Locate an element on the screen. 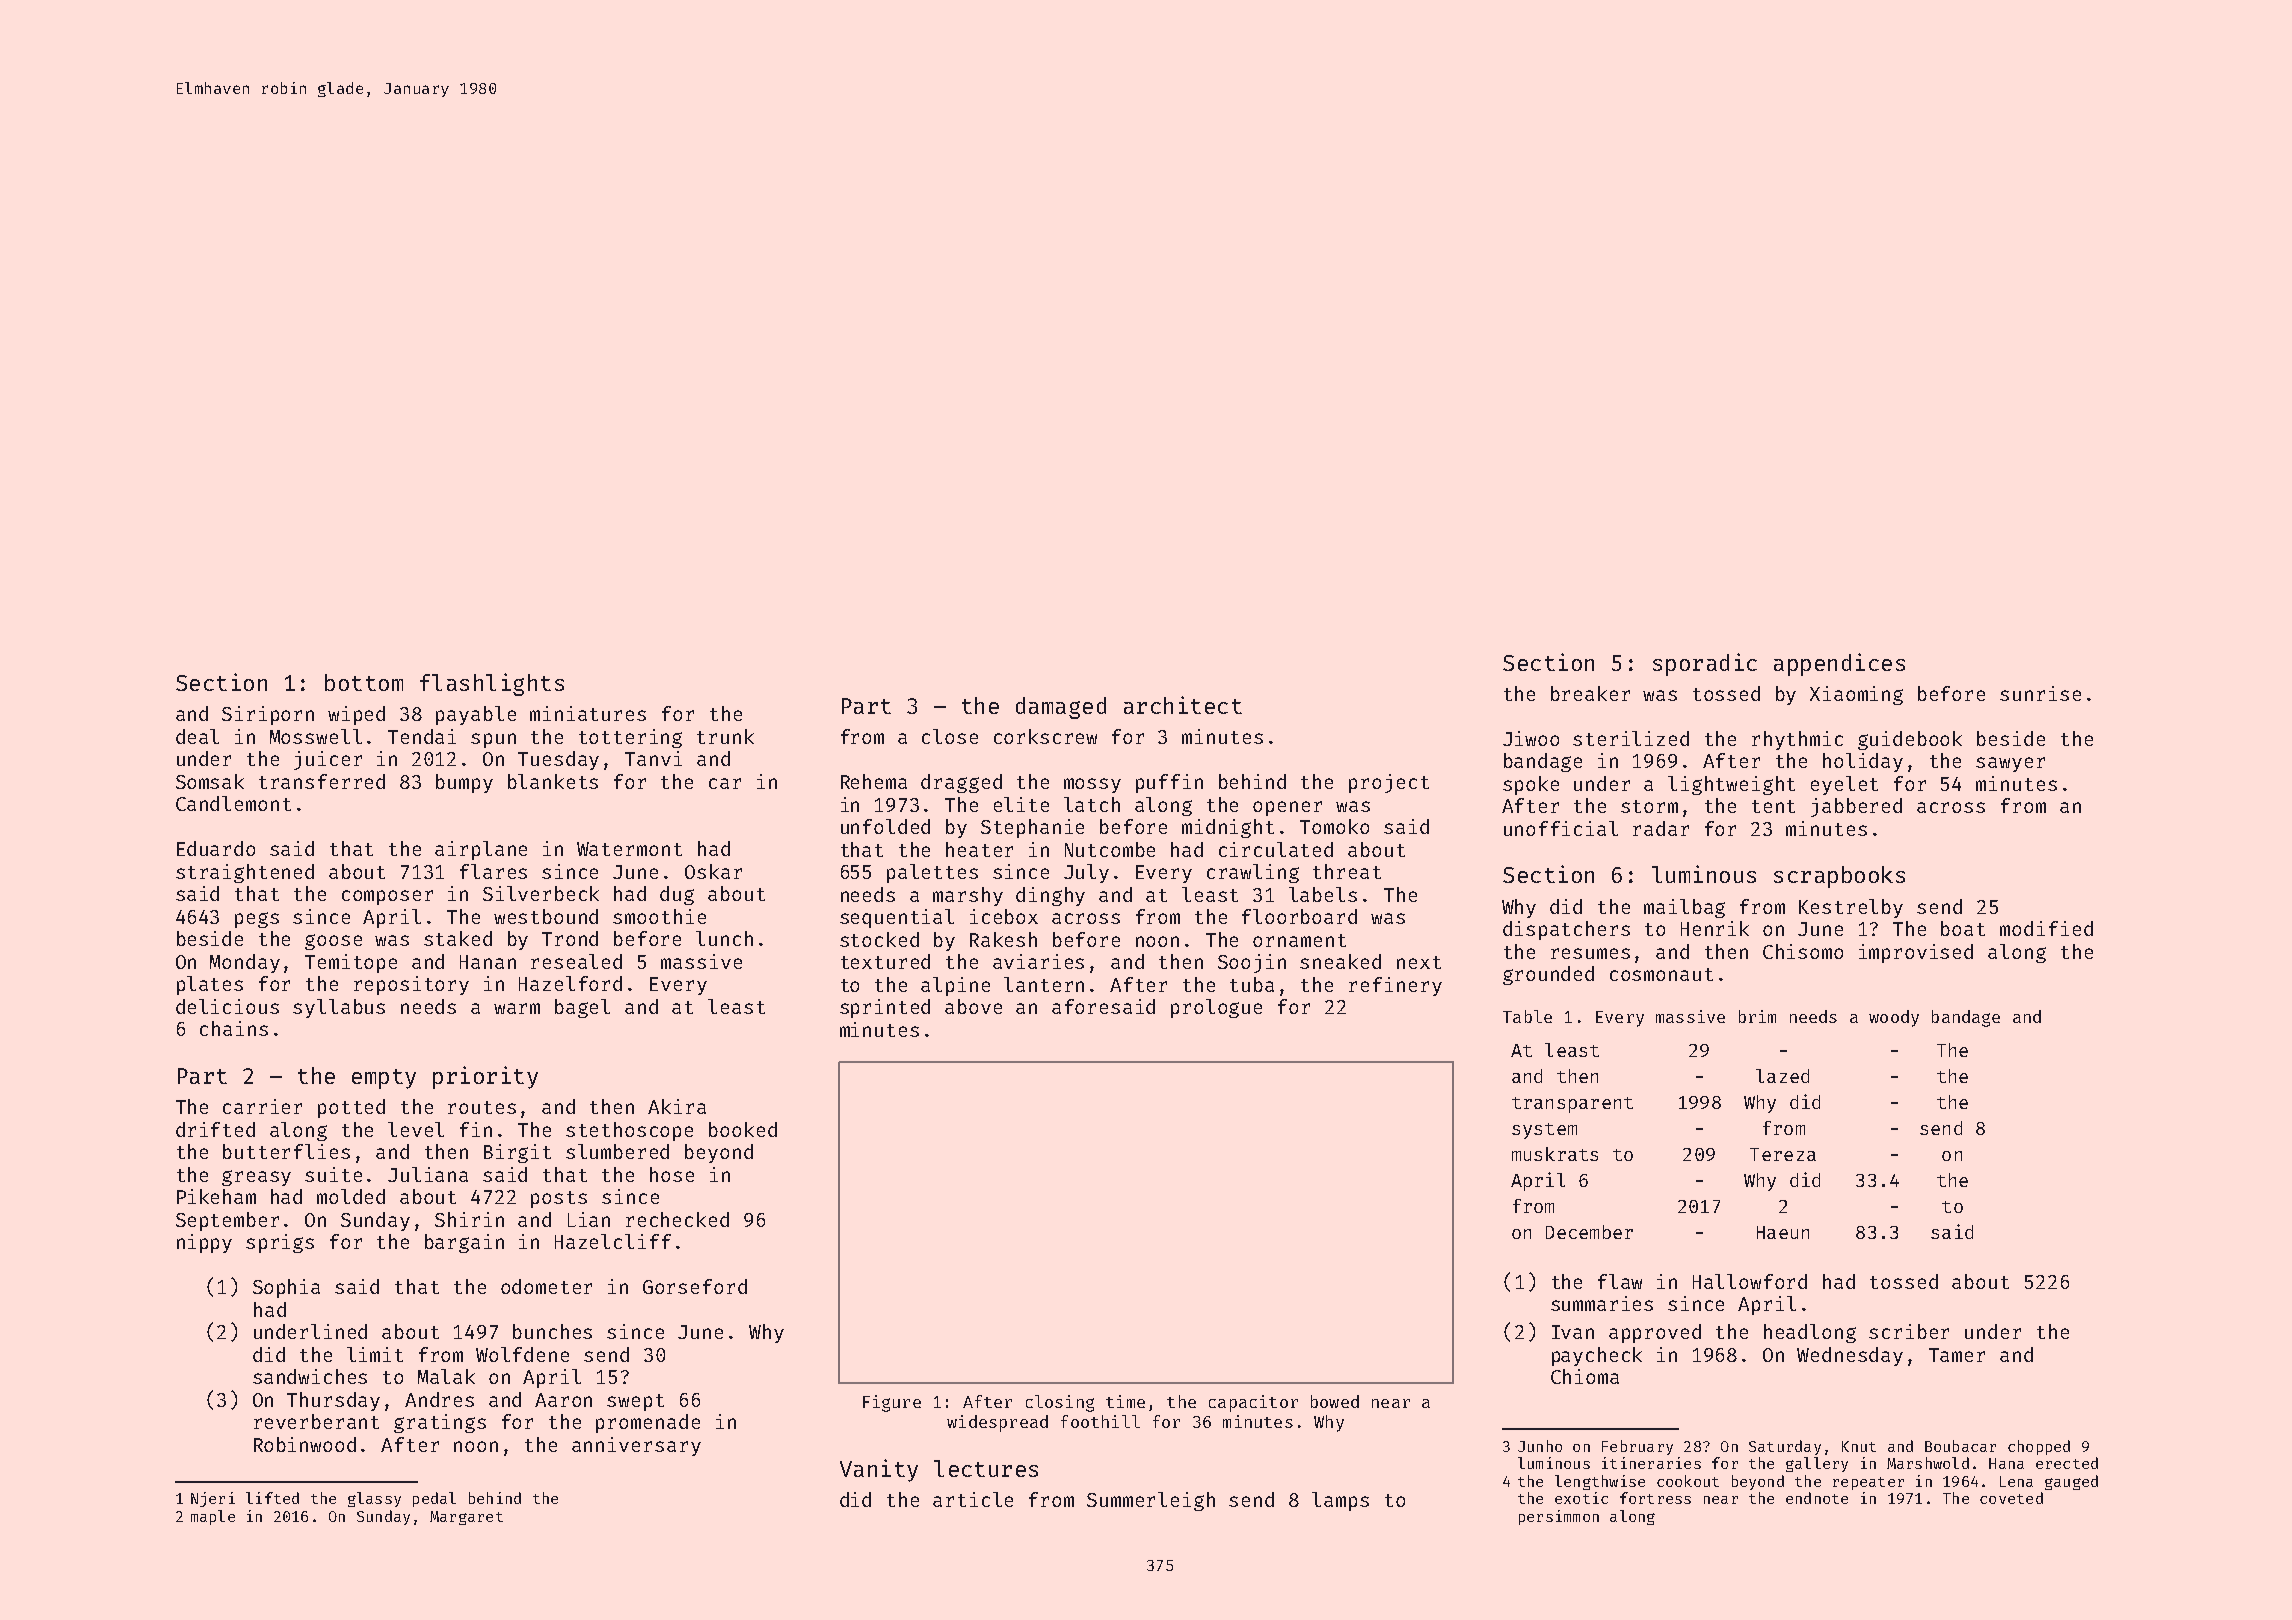 Image resolution: width=2292 pixels, height=1620 pixels. Hazelford is located at coordinates (570, 983).
